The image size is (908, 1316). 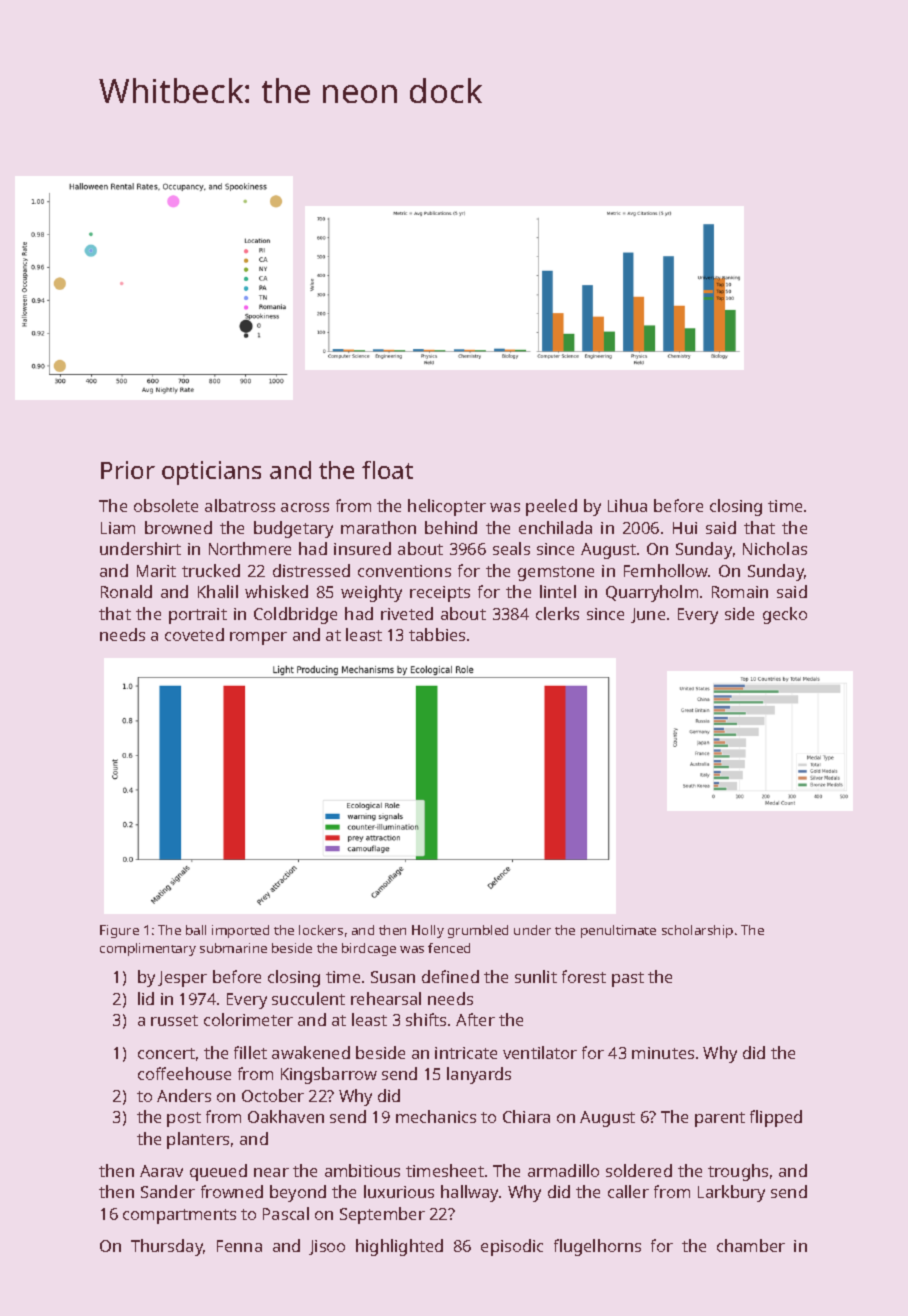 I want to click on lockers, so click(x=321, y=930).
